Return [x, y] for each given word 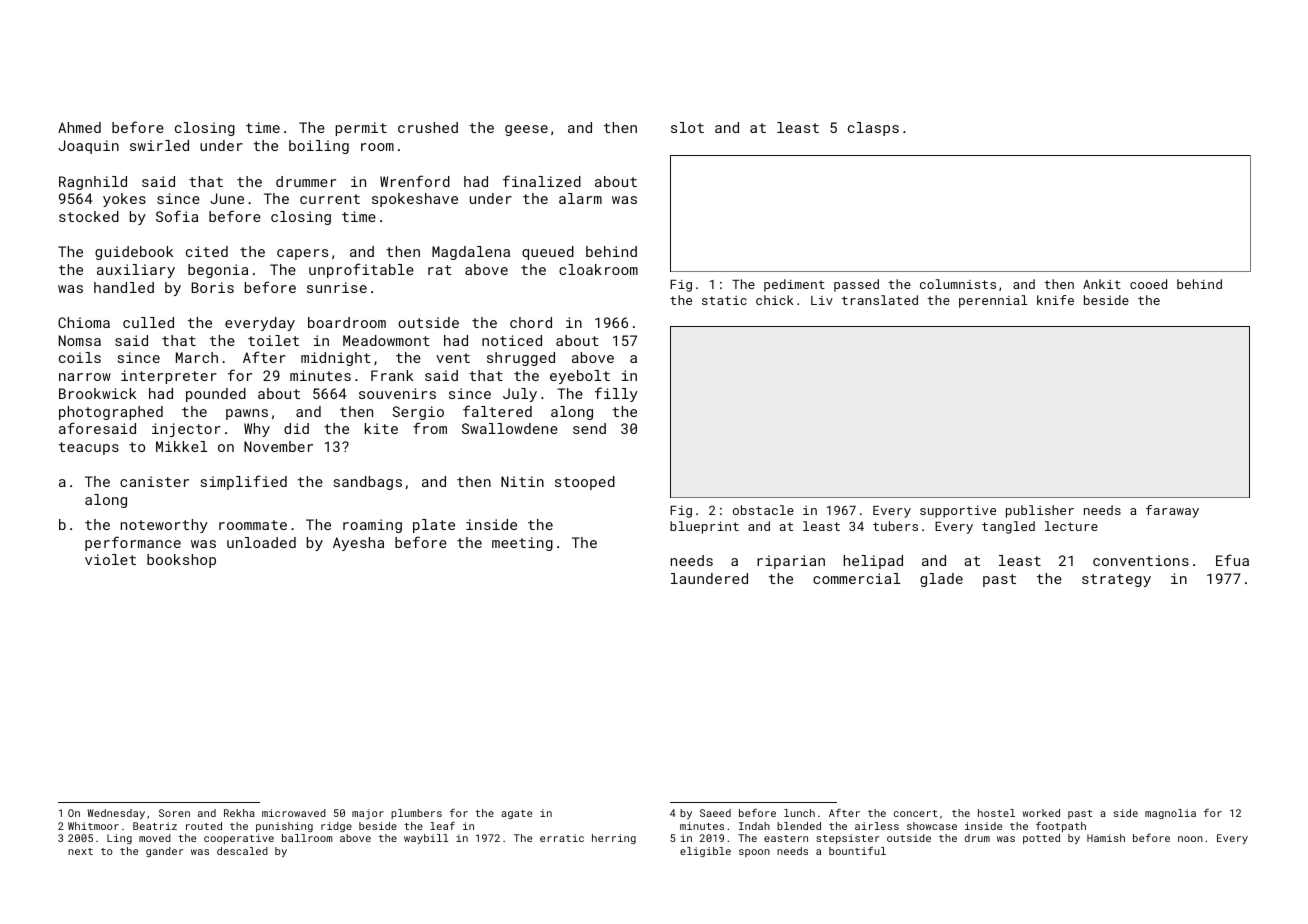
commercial [856, 578]
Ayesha [358, 544]
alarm [580, 198]
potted [1041, 839]
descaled [242, 851]
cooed [1148, 284]
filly [616, 394]
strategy [1116, 580]
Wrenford [415, 181]
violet [110, 559]
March [197, 357]
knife [1055, 300]
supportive [958, 511]
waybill [426, 839]
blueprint [704, 527]
